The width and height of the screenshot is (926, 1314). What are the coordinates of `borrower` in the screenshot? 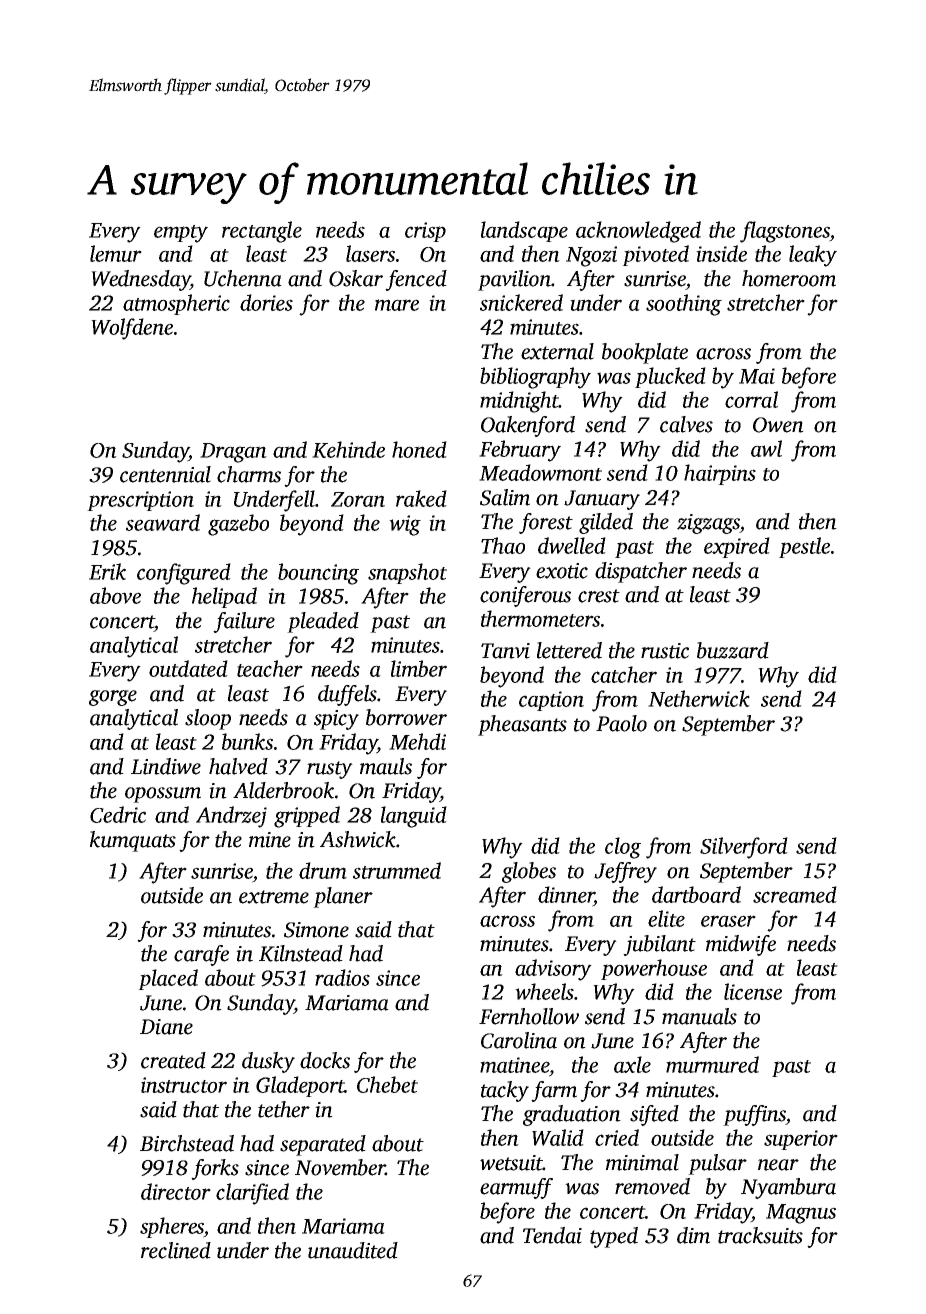 It's located at (406, 717).
